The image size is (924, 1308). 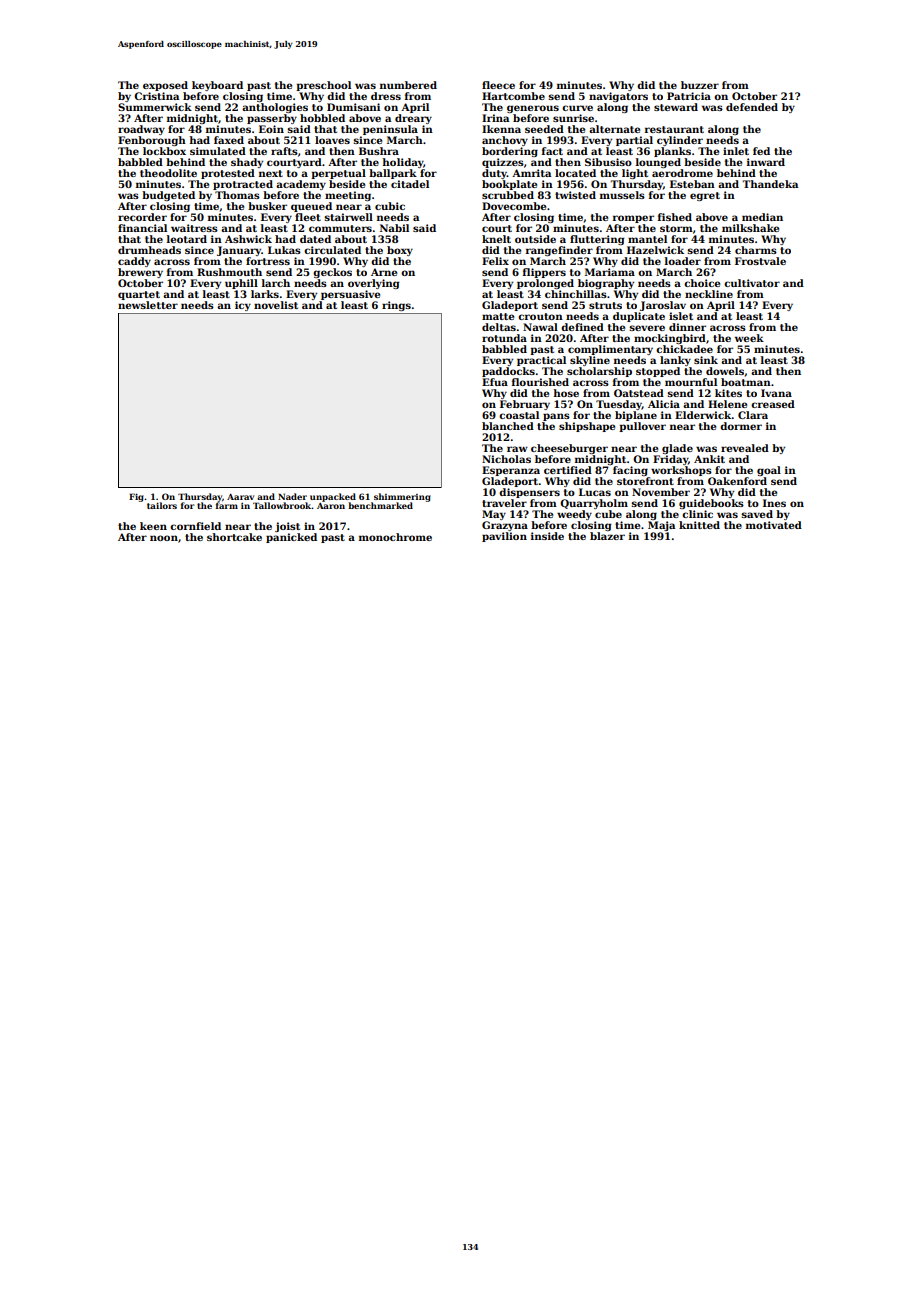 What do you see at coordinates (234, 537) in the document?
I see `shortcake` at bounding box center [234, 537].
